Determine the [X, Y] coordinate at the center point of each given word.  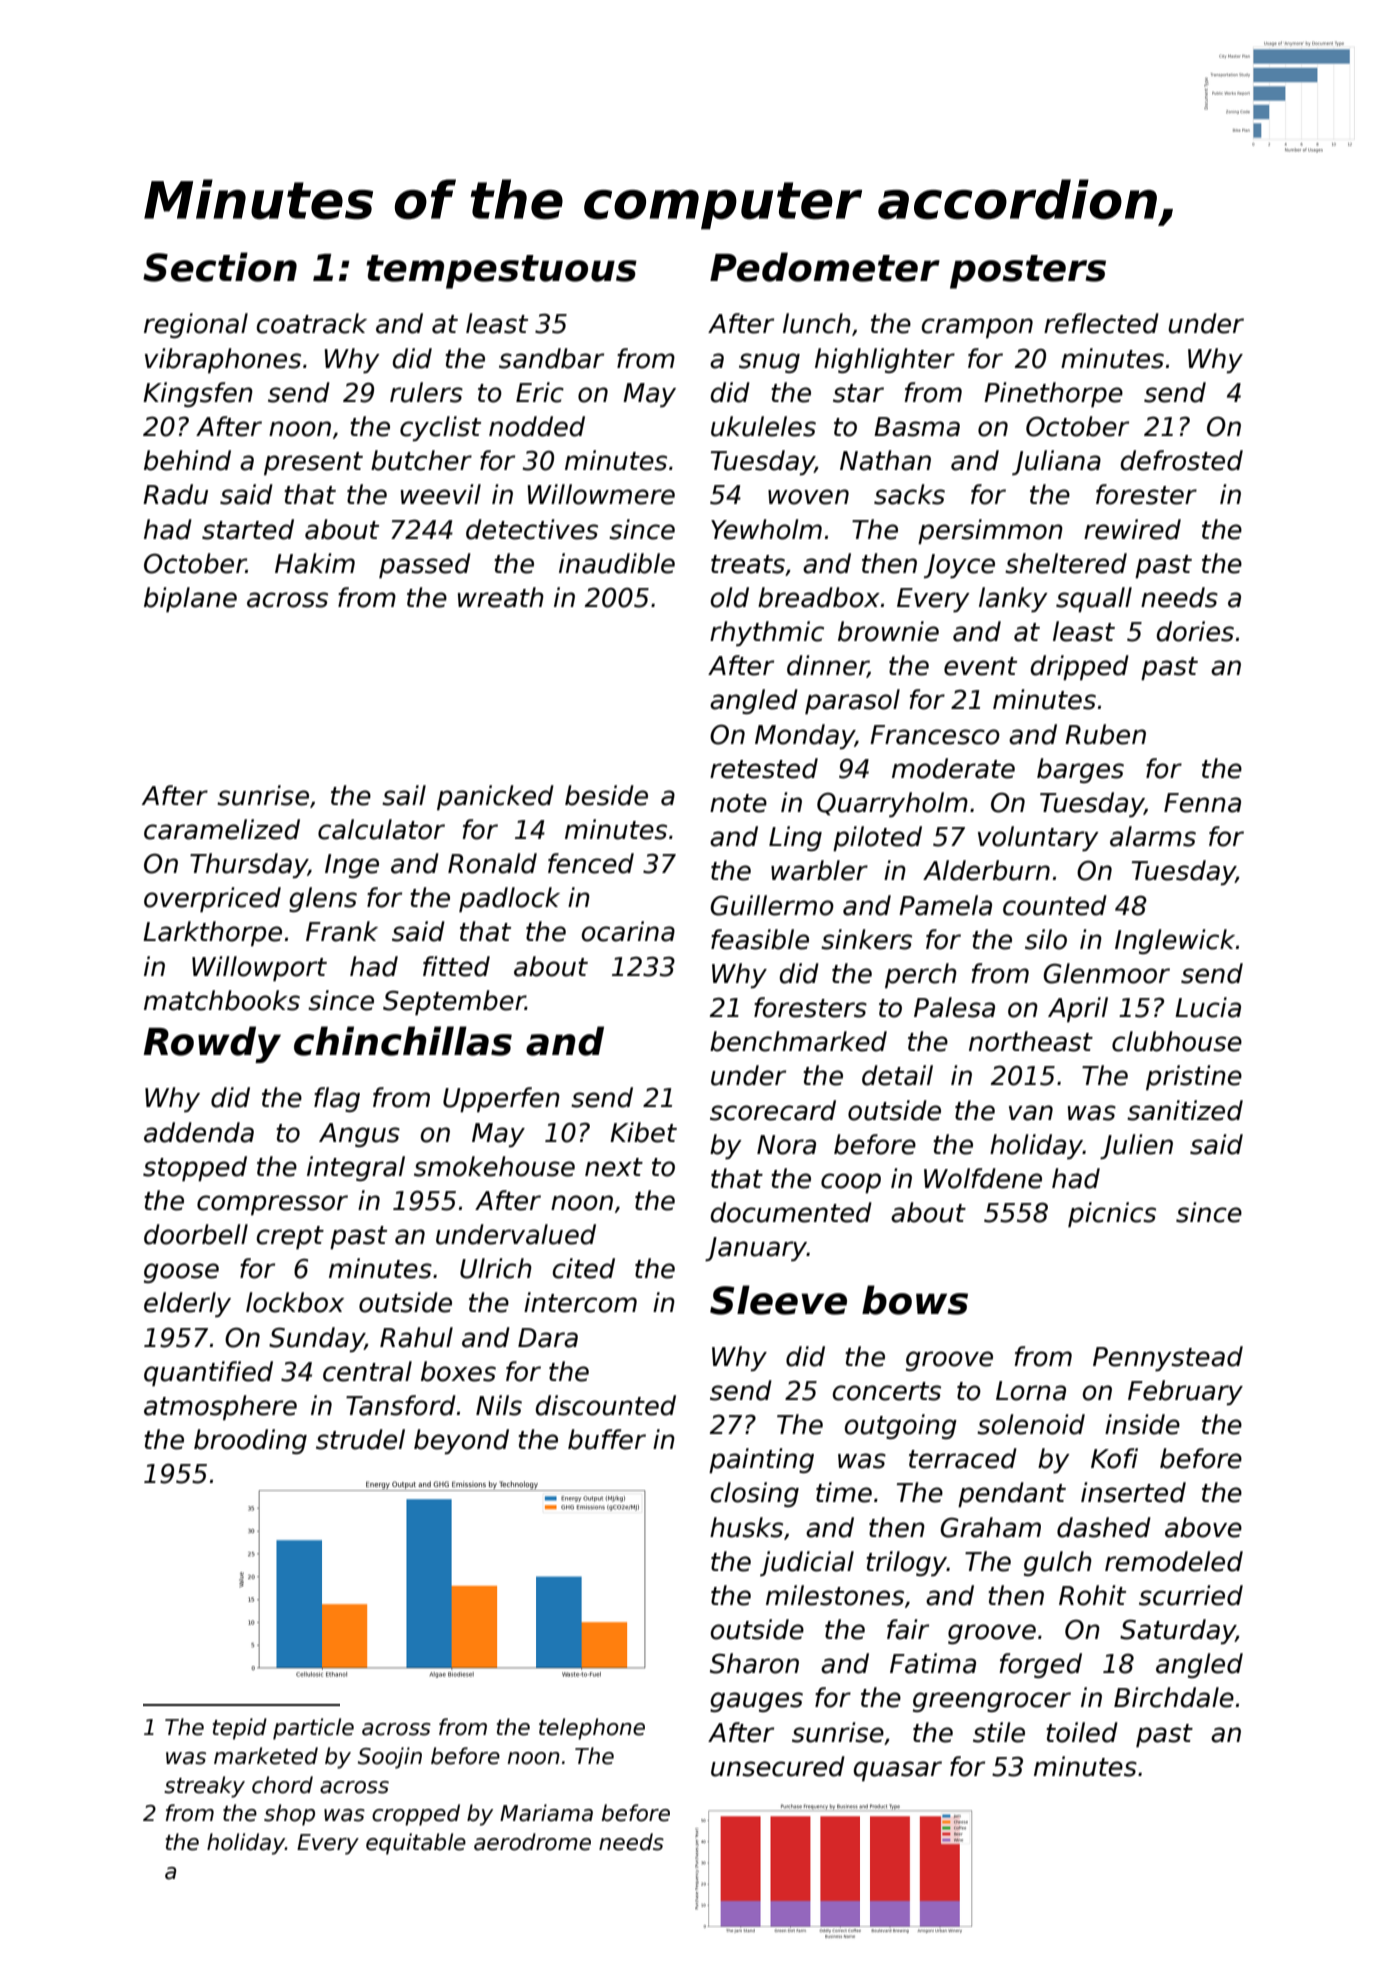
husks [746, 1527]
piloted [877, 838]
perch [921, 975]
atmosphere [220, 1407]
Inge [352, 866]
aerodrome [532, 1842]
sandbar [551, 358]
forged [1040, 1665]
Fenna [1202, 803]
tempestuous [501, 272]
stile [999, 1732]
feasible [760, 939]
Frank [342, 931]
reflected [1101, 323]
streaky [204, 1787]
